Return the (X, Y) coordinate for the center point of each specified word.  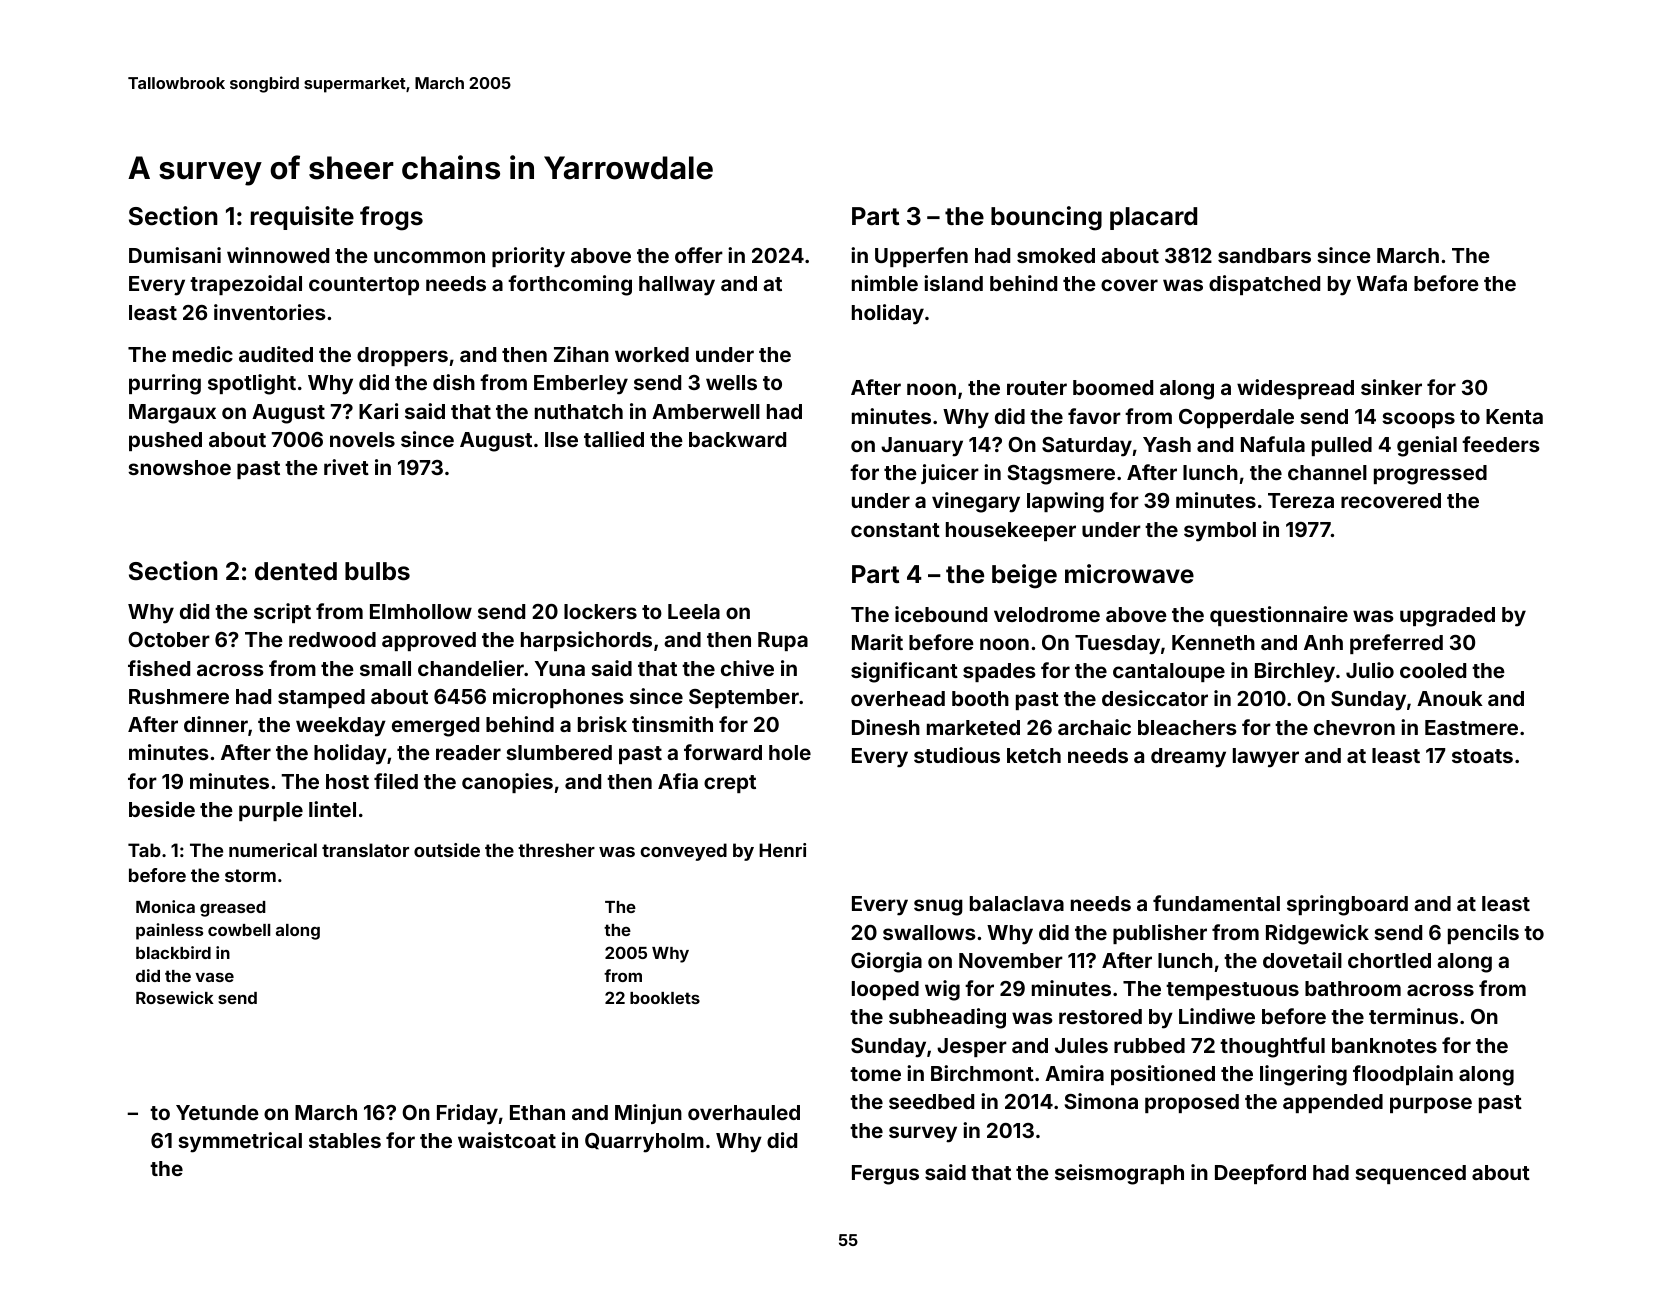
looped (885, 990)
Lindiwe (1217, 1016)
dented (296, 571)
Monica (165, 906)
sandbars (1264, 255)
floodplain (1403, 1075)
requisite (302, 218)
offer (699, 255)
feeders (1501, 444)
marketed (973, 727)
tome (875, 1074)
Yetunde (217, 1112)
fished (159, 668)
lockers (600, 611)
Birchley (1295, 672)
